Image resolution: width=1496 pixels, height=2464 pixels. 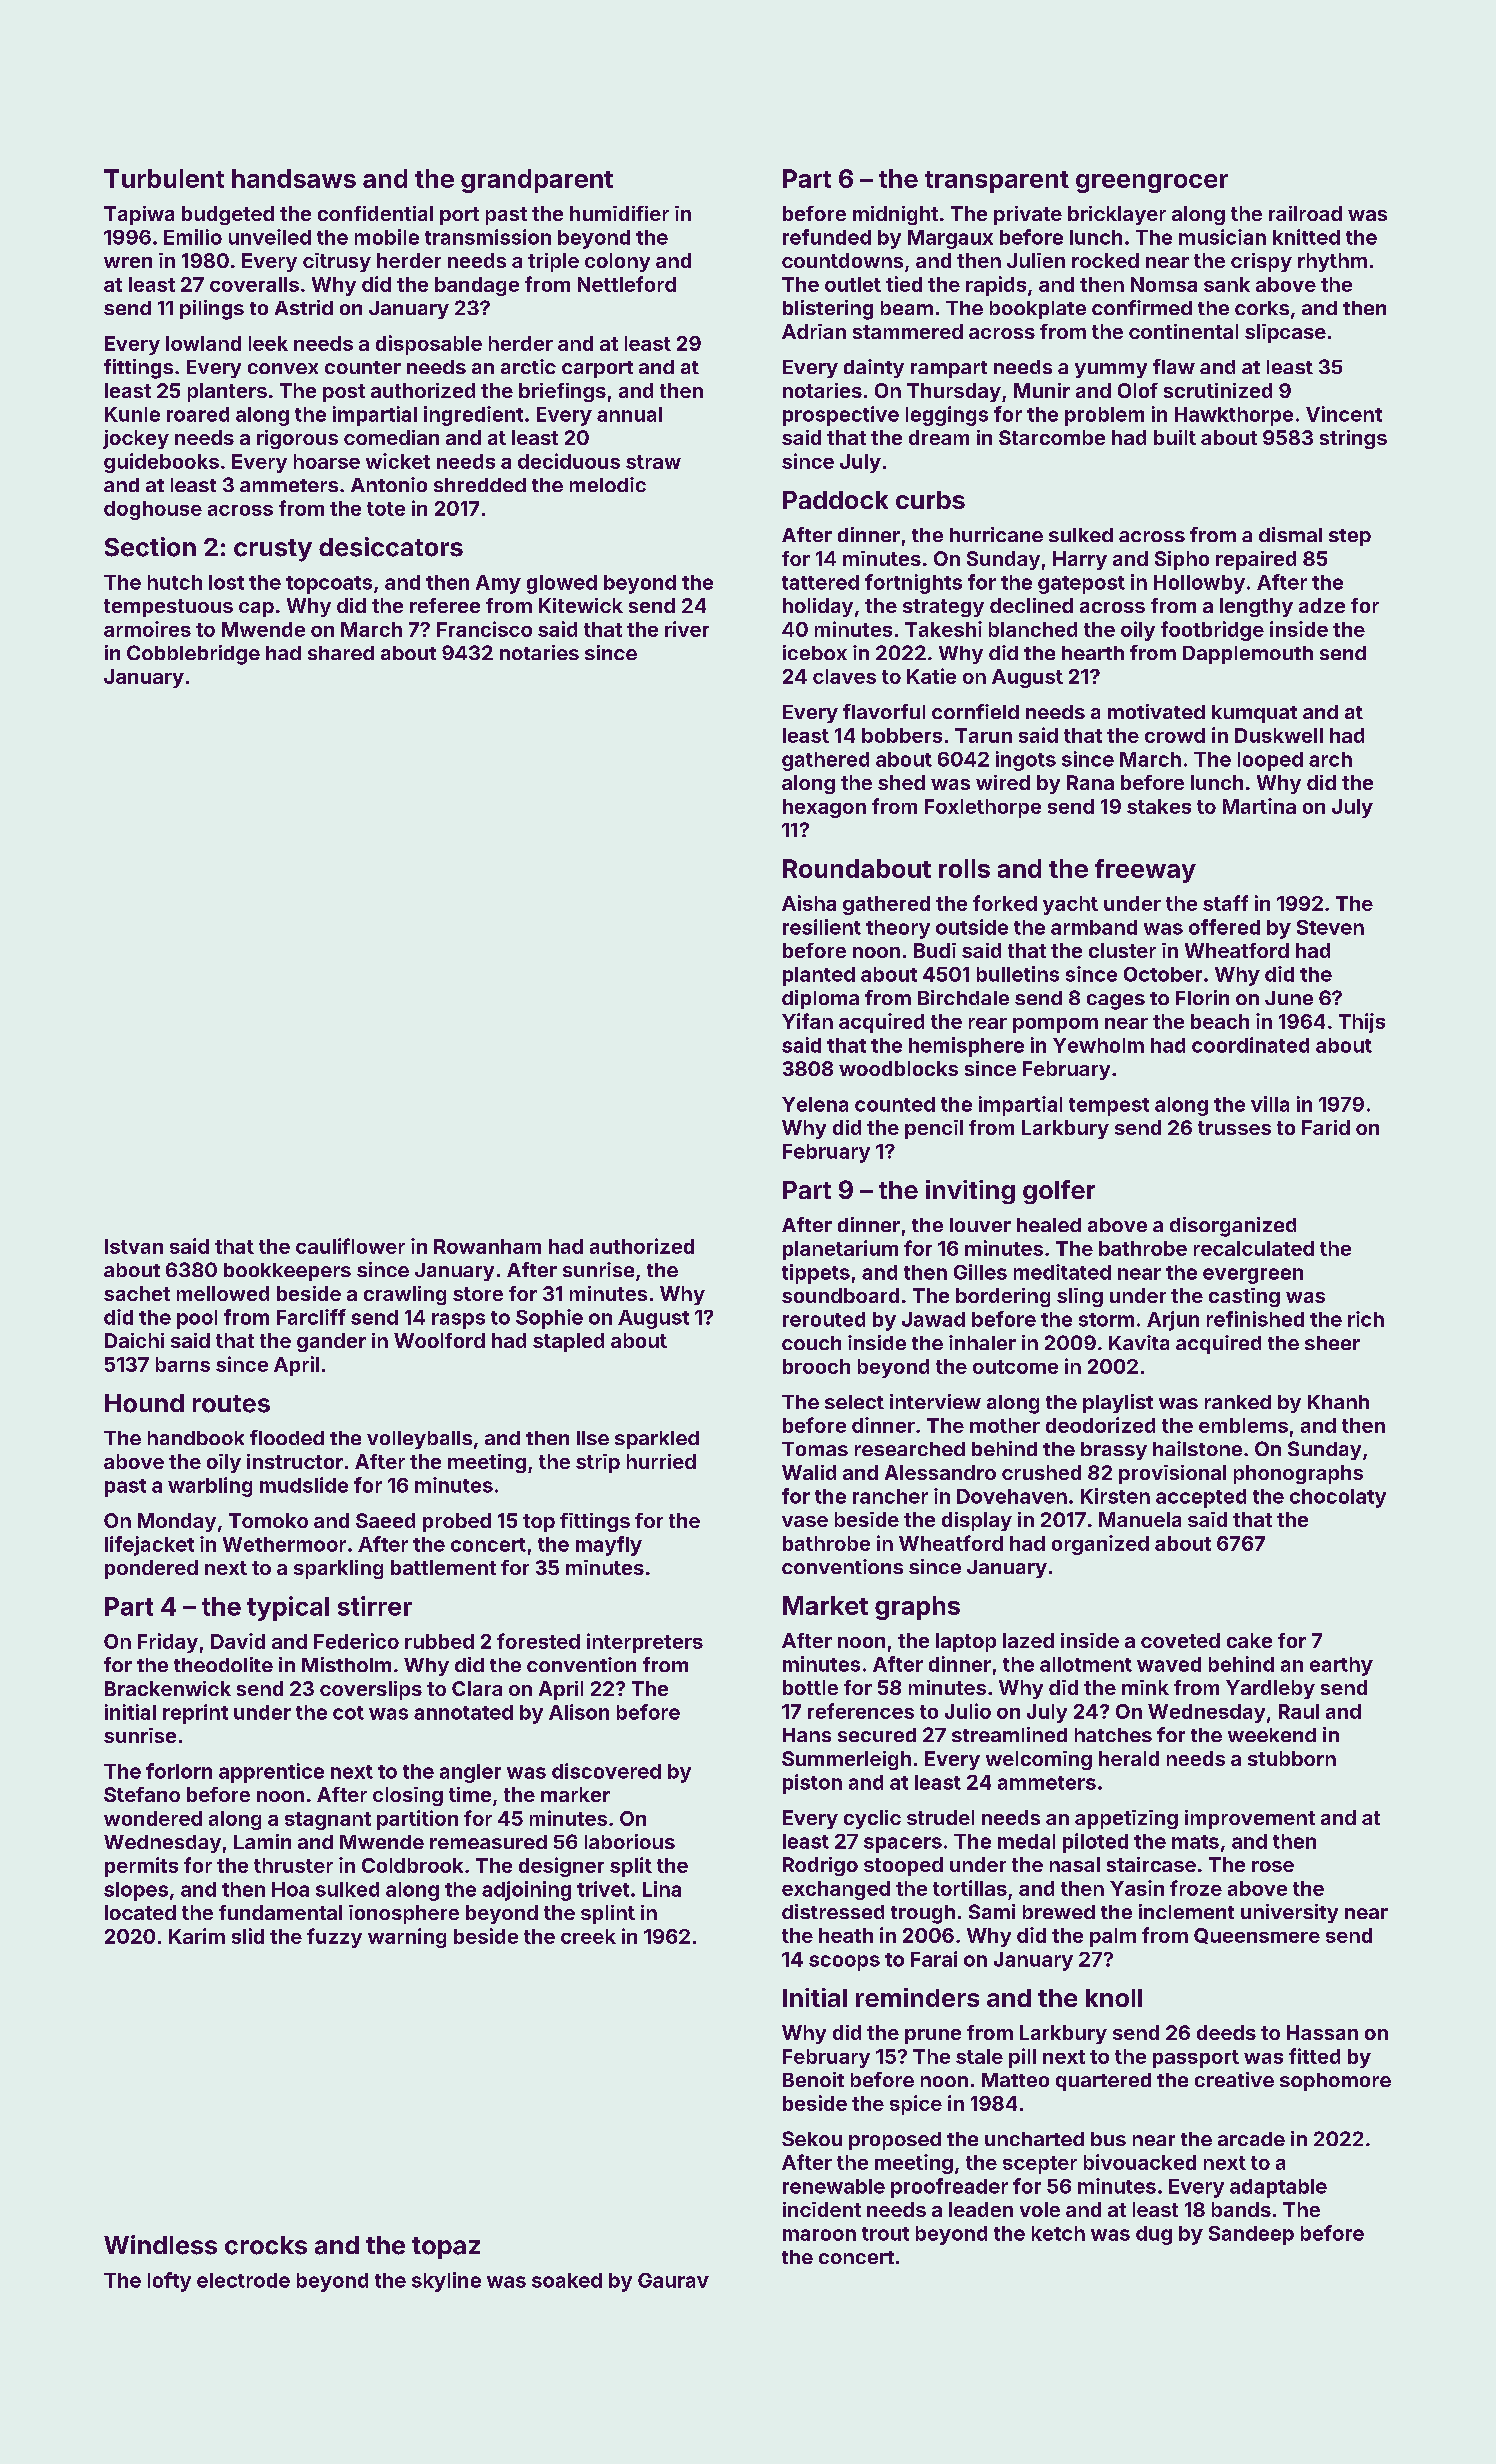 I want to click on Sandeep, so click(x=1251, y=2235).
